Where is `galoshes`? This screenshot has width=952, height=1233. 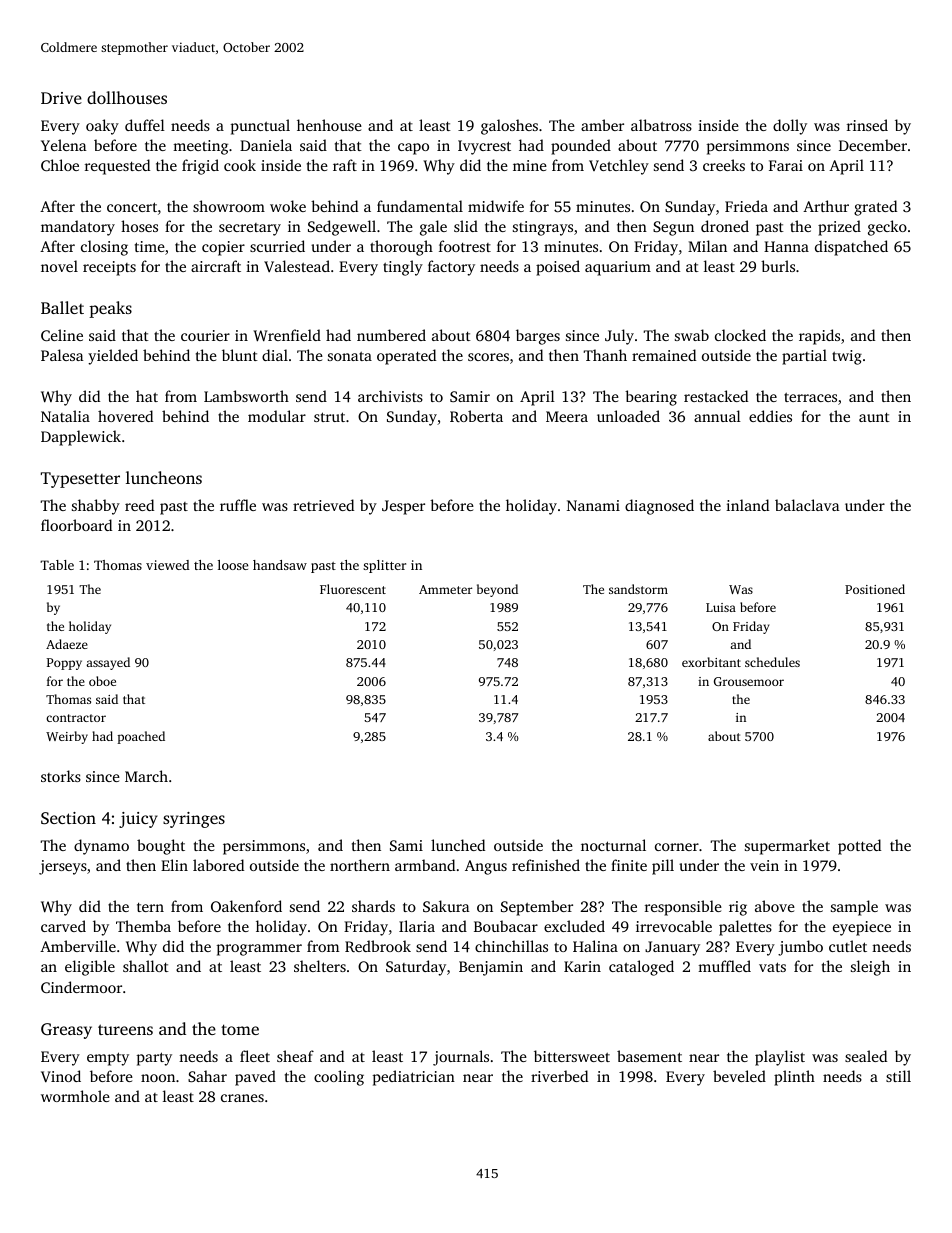
galoshes is located at coordinates (509, 127).
